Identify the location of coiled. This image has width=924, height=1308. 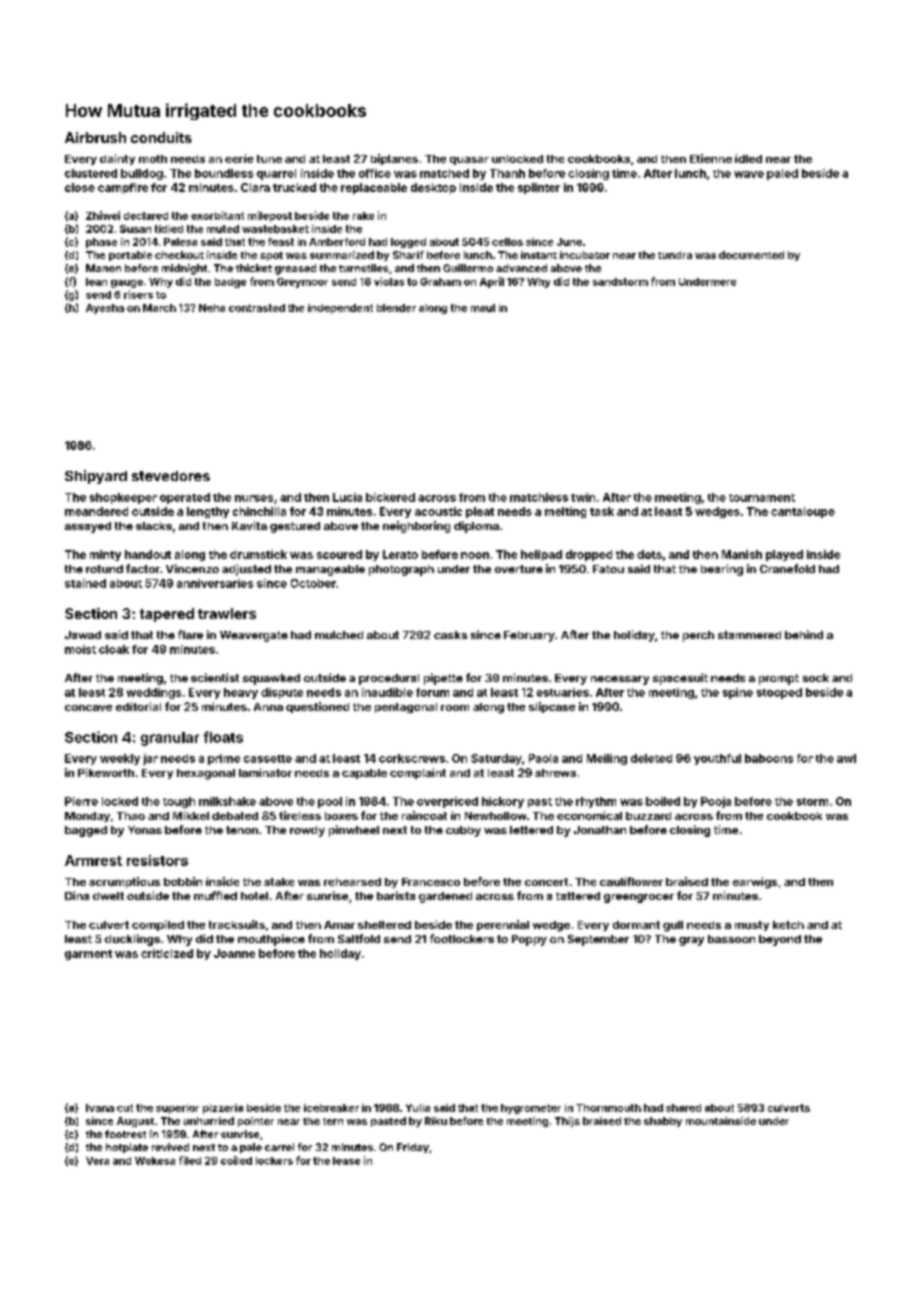
(236, 1160).
